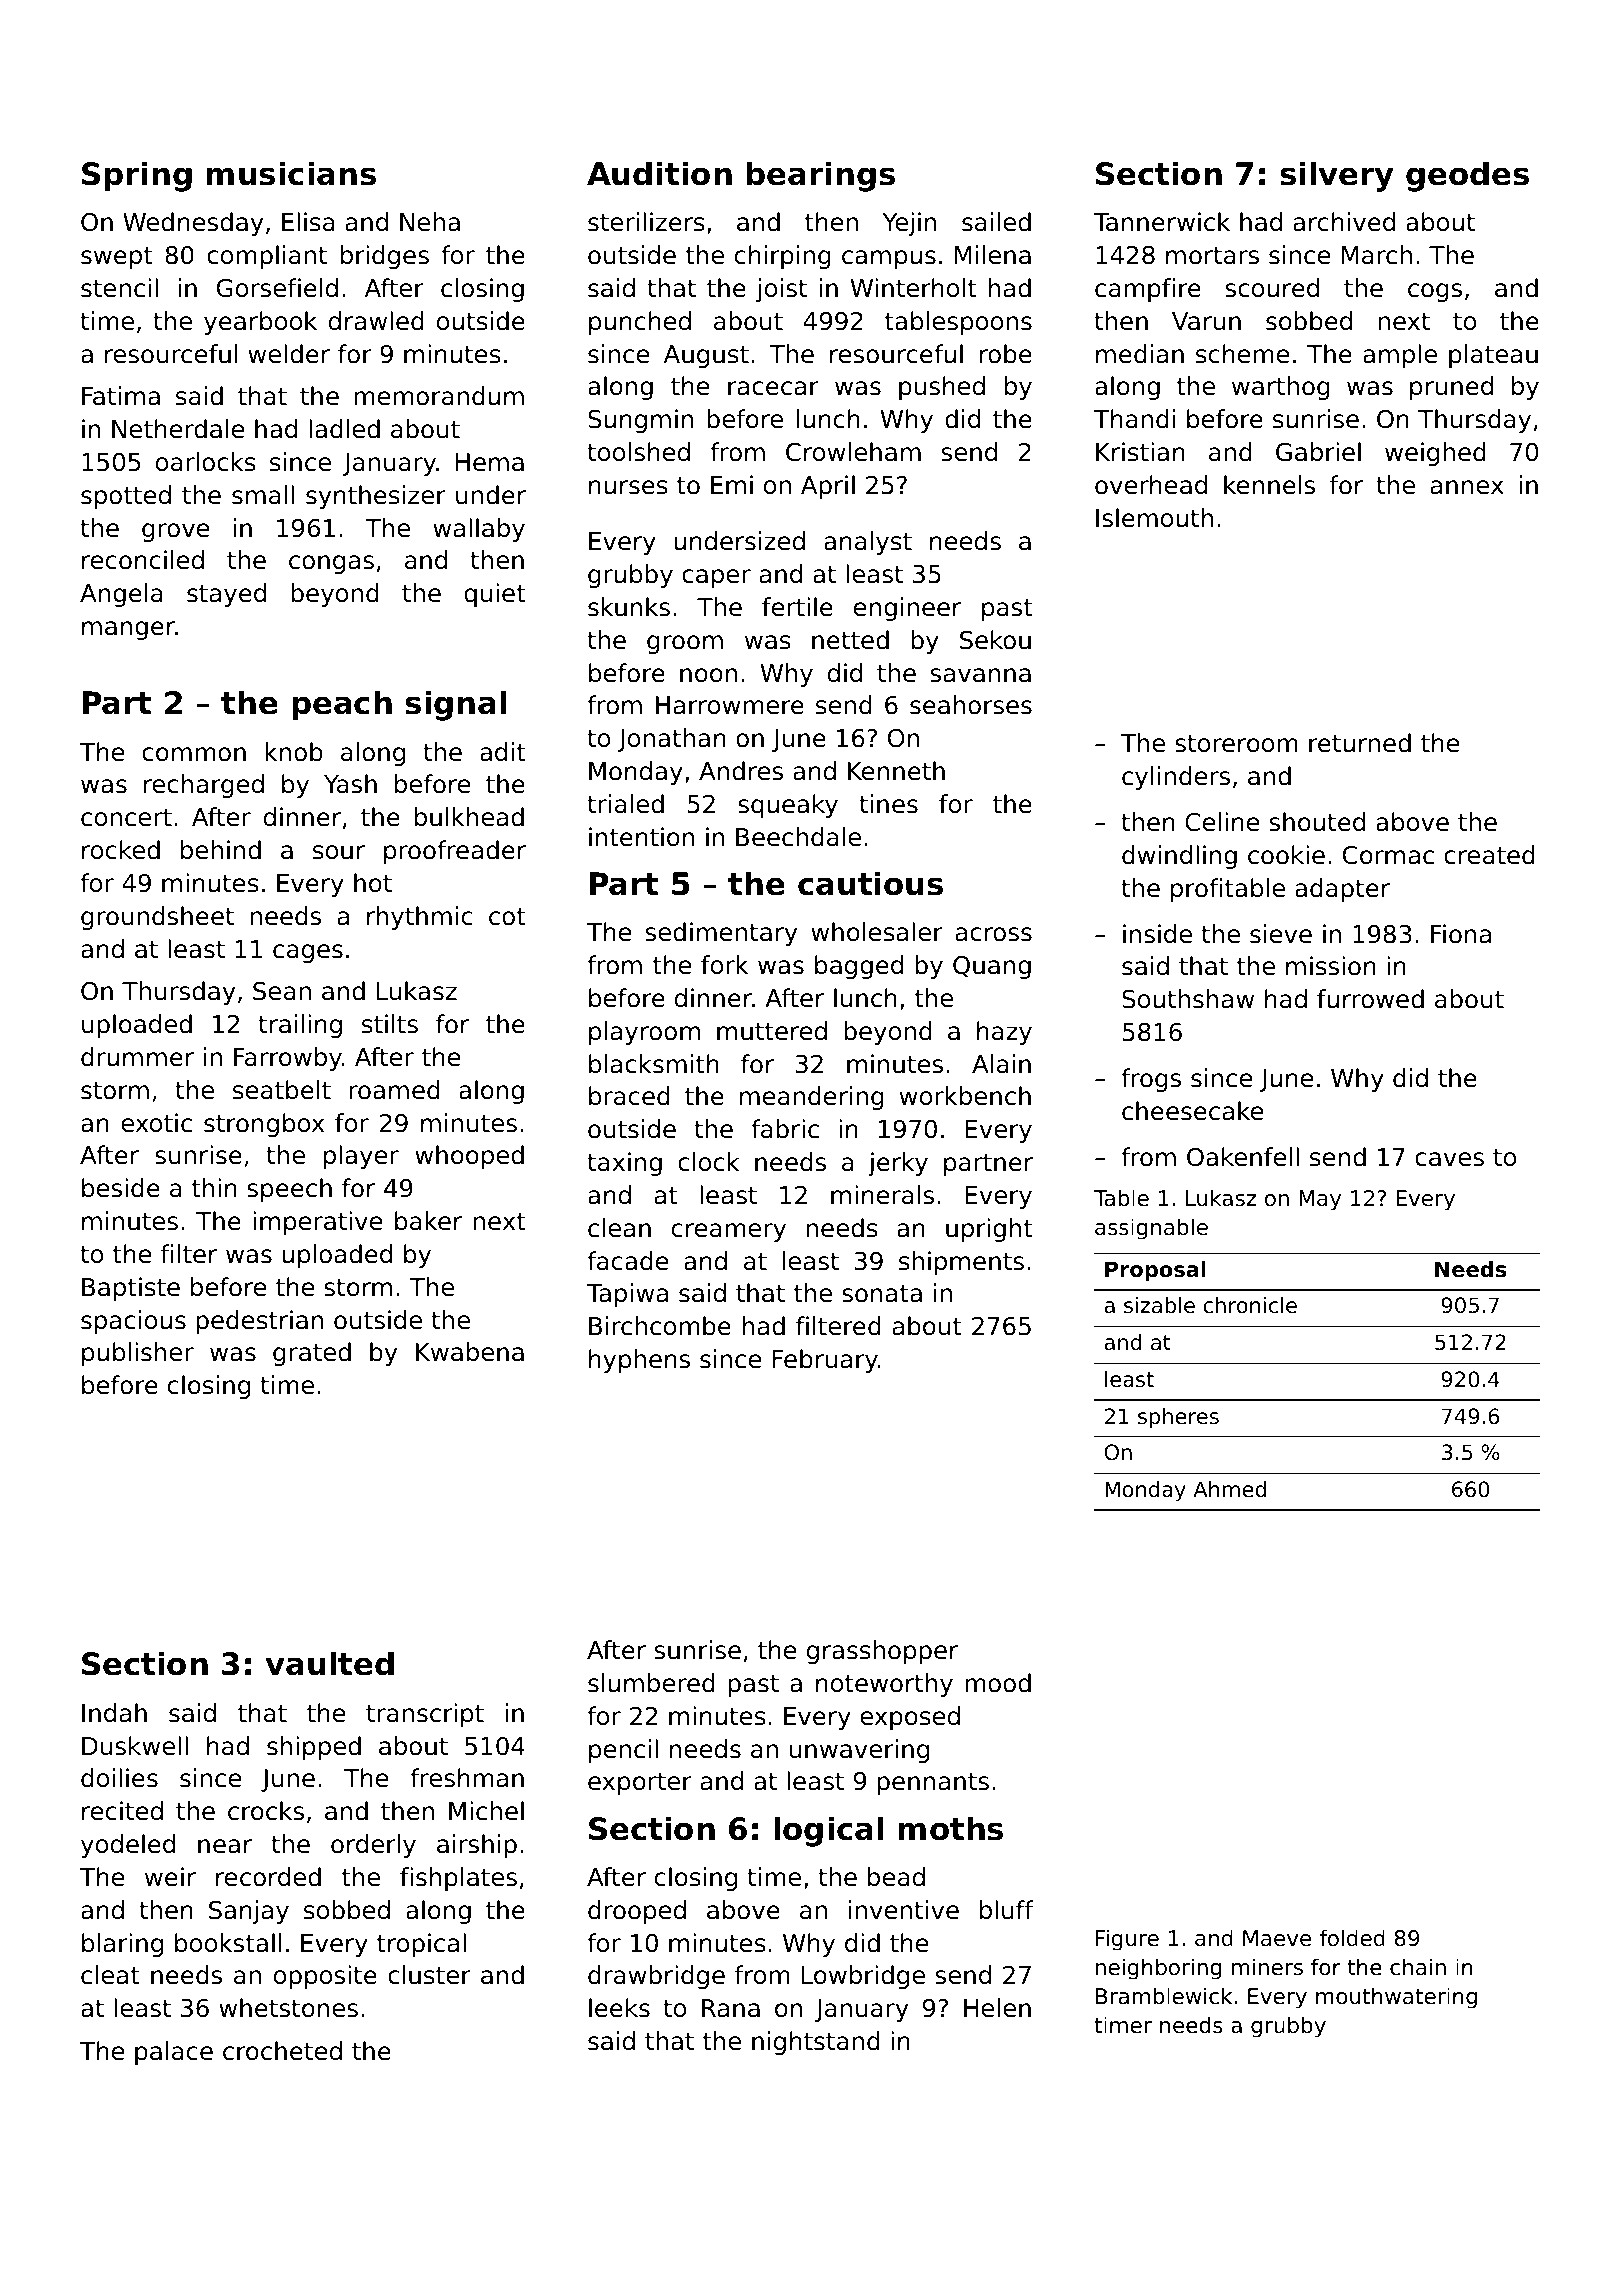 The width and height of the document is (1620, 2292). What do you see at coordinates (470, 1352) in the document?
I see `Kwabena` at bounding box center [470, 1352].
